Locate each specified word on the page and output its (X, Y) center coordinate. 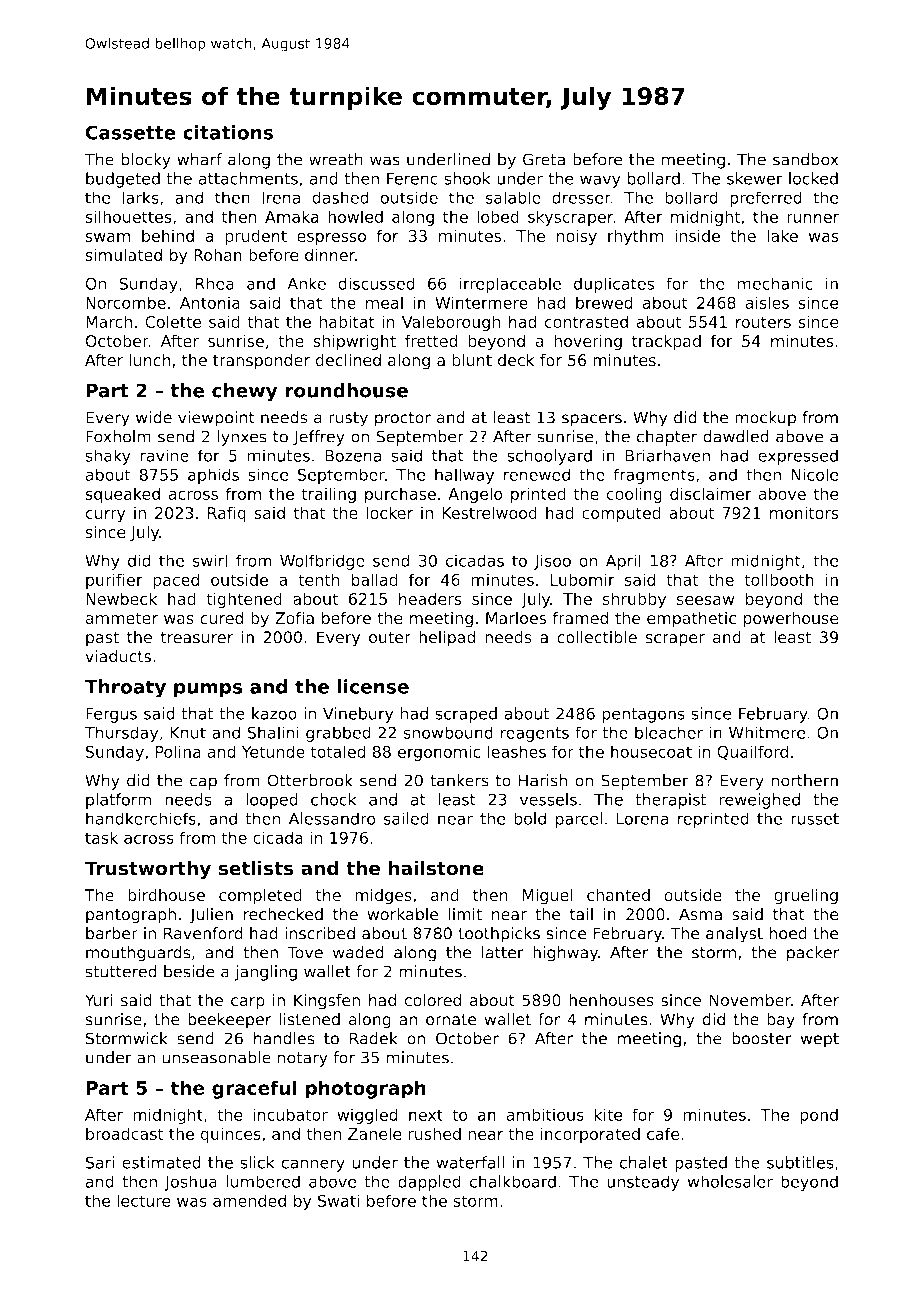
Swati (338, 1200)
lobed (498, 216)
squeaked (122, 495)
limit (465, 914)
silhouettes (128, 216)
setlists (256, 868)
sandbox (805, 159)
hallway (464, 476)
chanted (618, 895)
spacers (592, 420)
